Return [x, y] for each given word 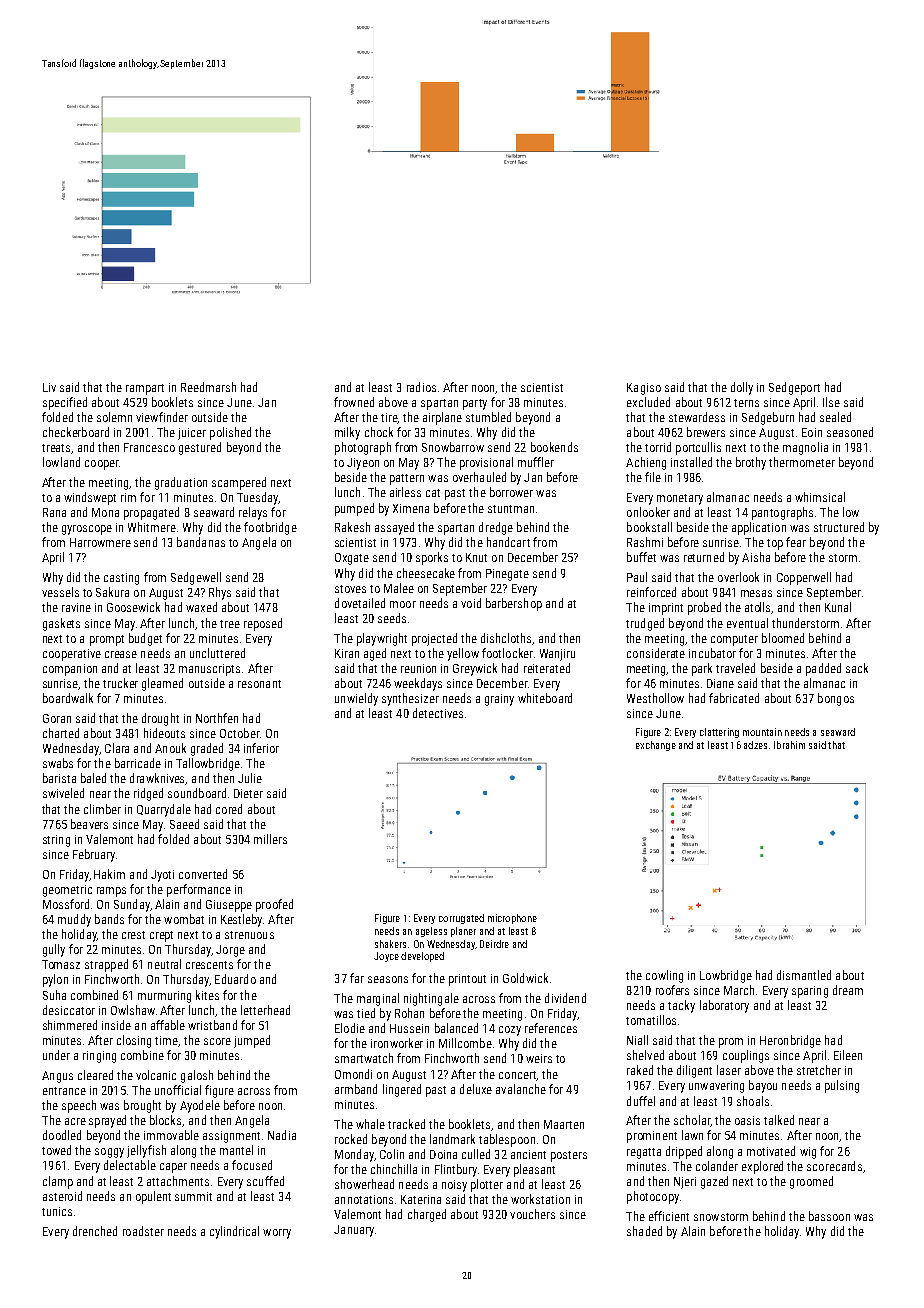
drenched [95, 1231]
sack [857, 668]
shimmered [70, 1025]
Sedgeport [794, 388]
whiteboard [545, 698]
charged [427, 1215]
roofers [672, 990]
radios [421, 387]
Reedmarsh [208, 387]
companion [70, 670]
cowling [664, 976]
